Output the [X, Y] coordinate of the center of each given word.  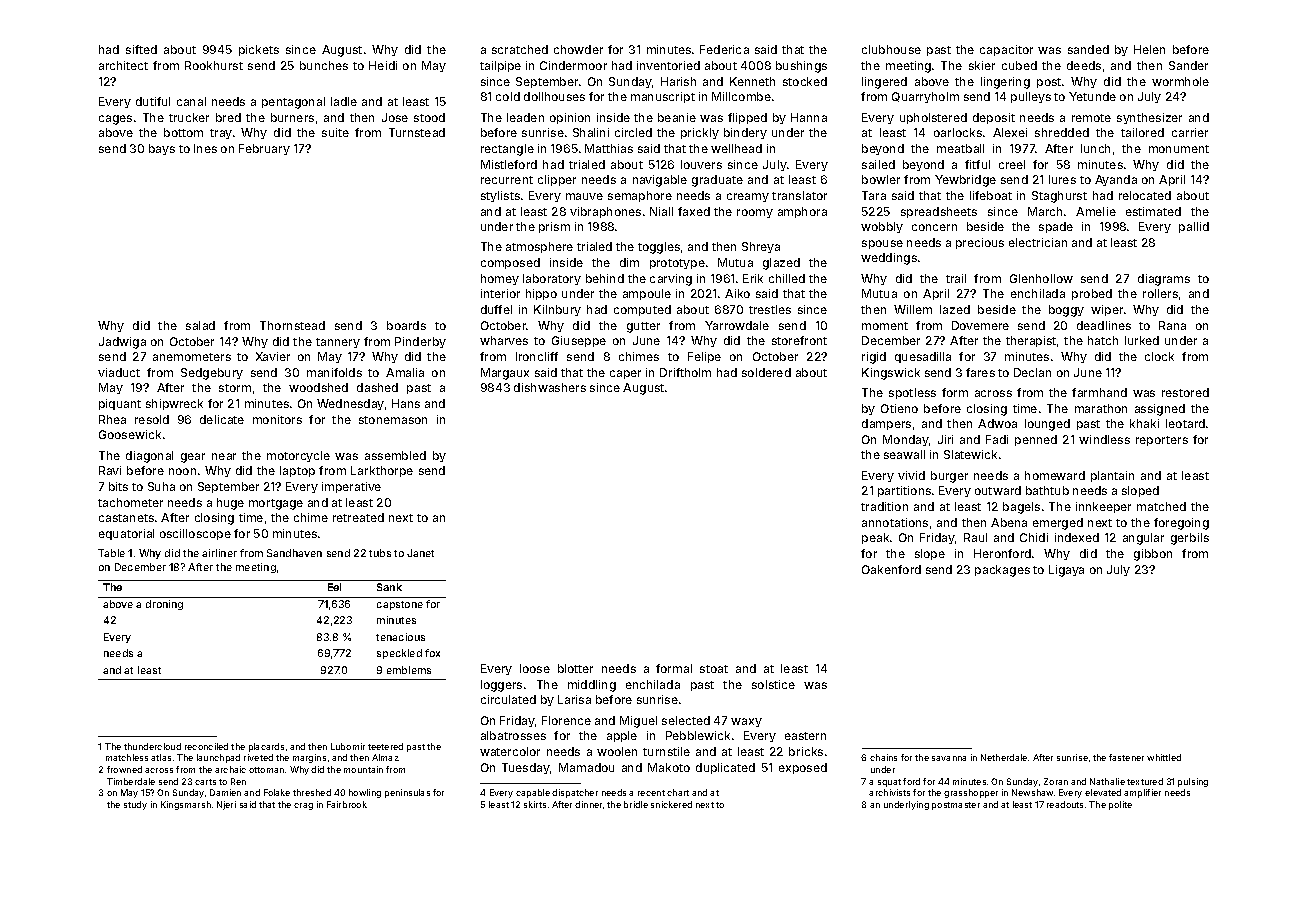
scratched [520, 49]
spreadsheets [939, 212]
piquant [120, 404]
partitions [904, 491]
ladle [344, 101]
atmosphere [539, 247]
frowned [124, 769]
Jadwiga [122, 343]
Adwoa [997, 423]
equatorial [126, 534]
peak [875, 538]
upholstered [933, 118]
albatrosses [513, 735]
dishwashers [550, 387]
